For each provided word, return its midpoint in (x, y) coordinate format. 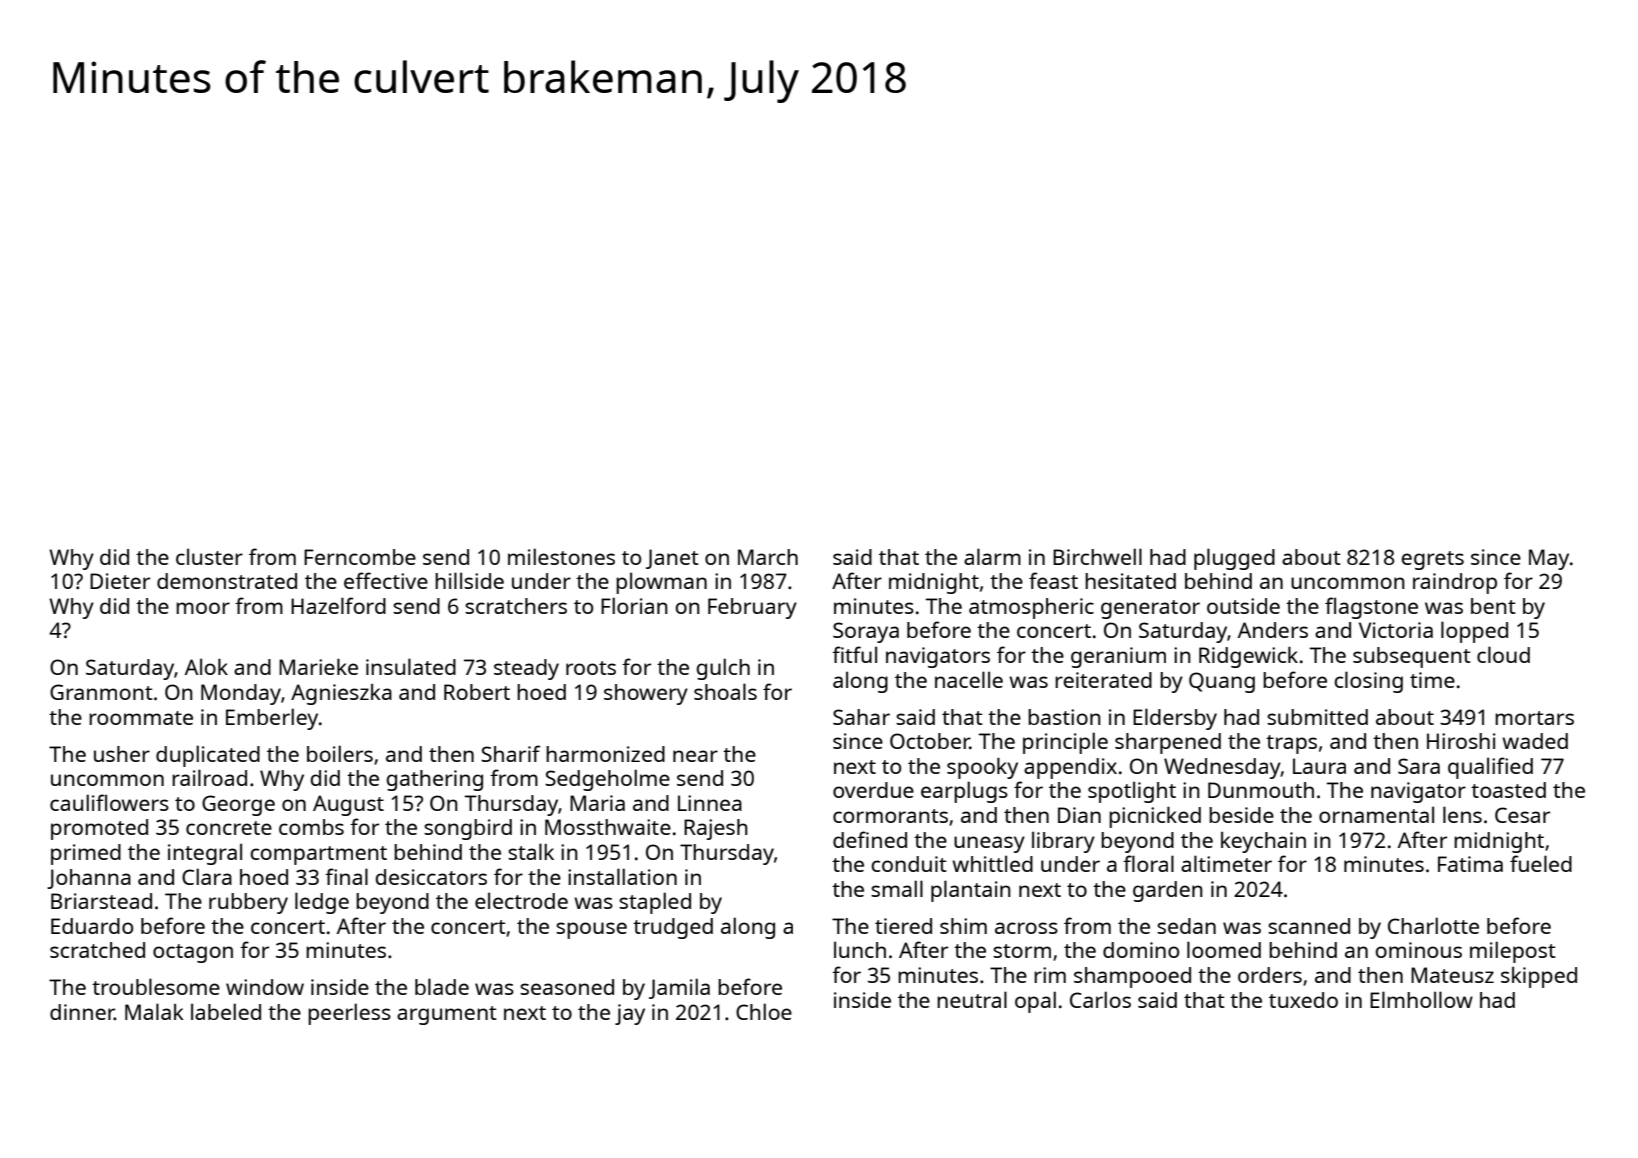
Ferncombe (360, 557)
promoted (99, 829)
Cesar (1522, 815)
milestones (561, 556)
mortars (1534, 718)
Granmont (101, 692)
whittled (992, 863)
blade (442, 986)
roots (591, 668)
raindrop (1455, 583)
